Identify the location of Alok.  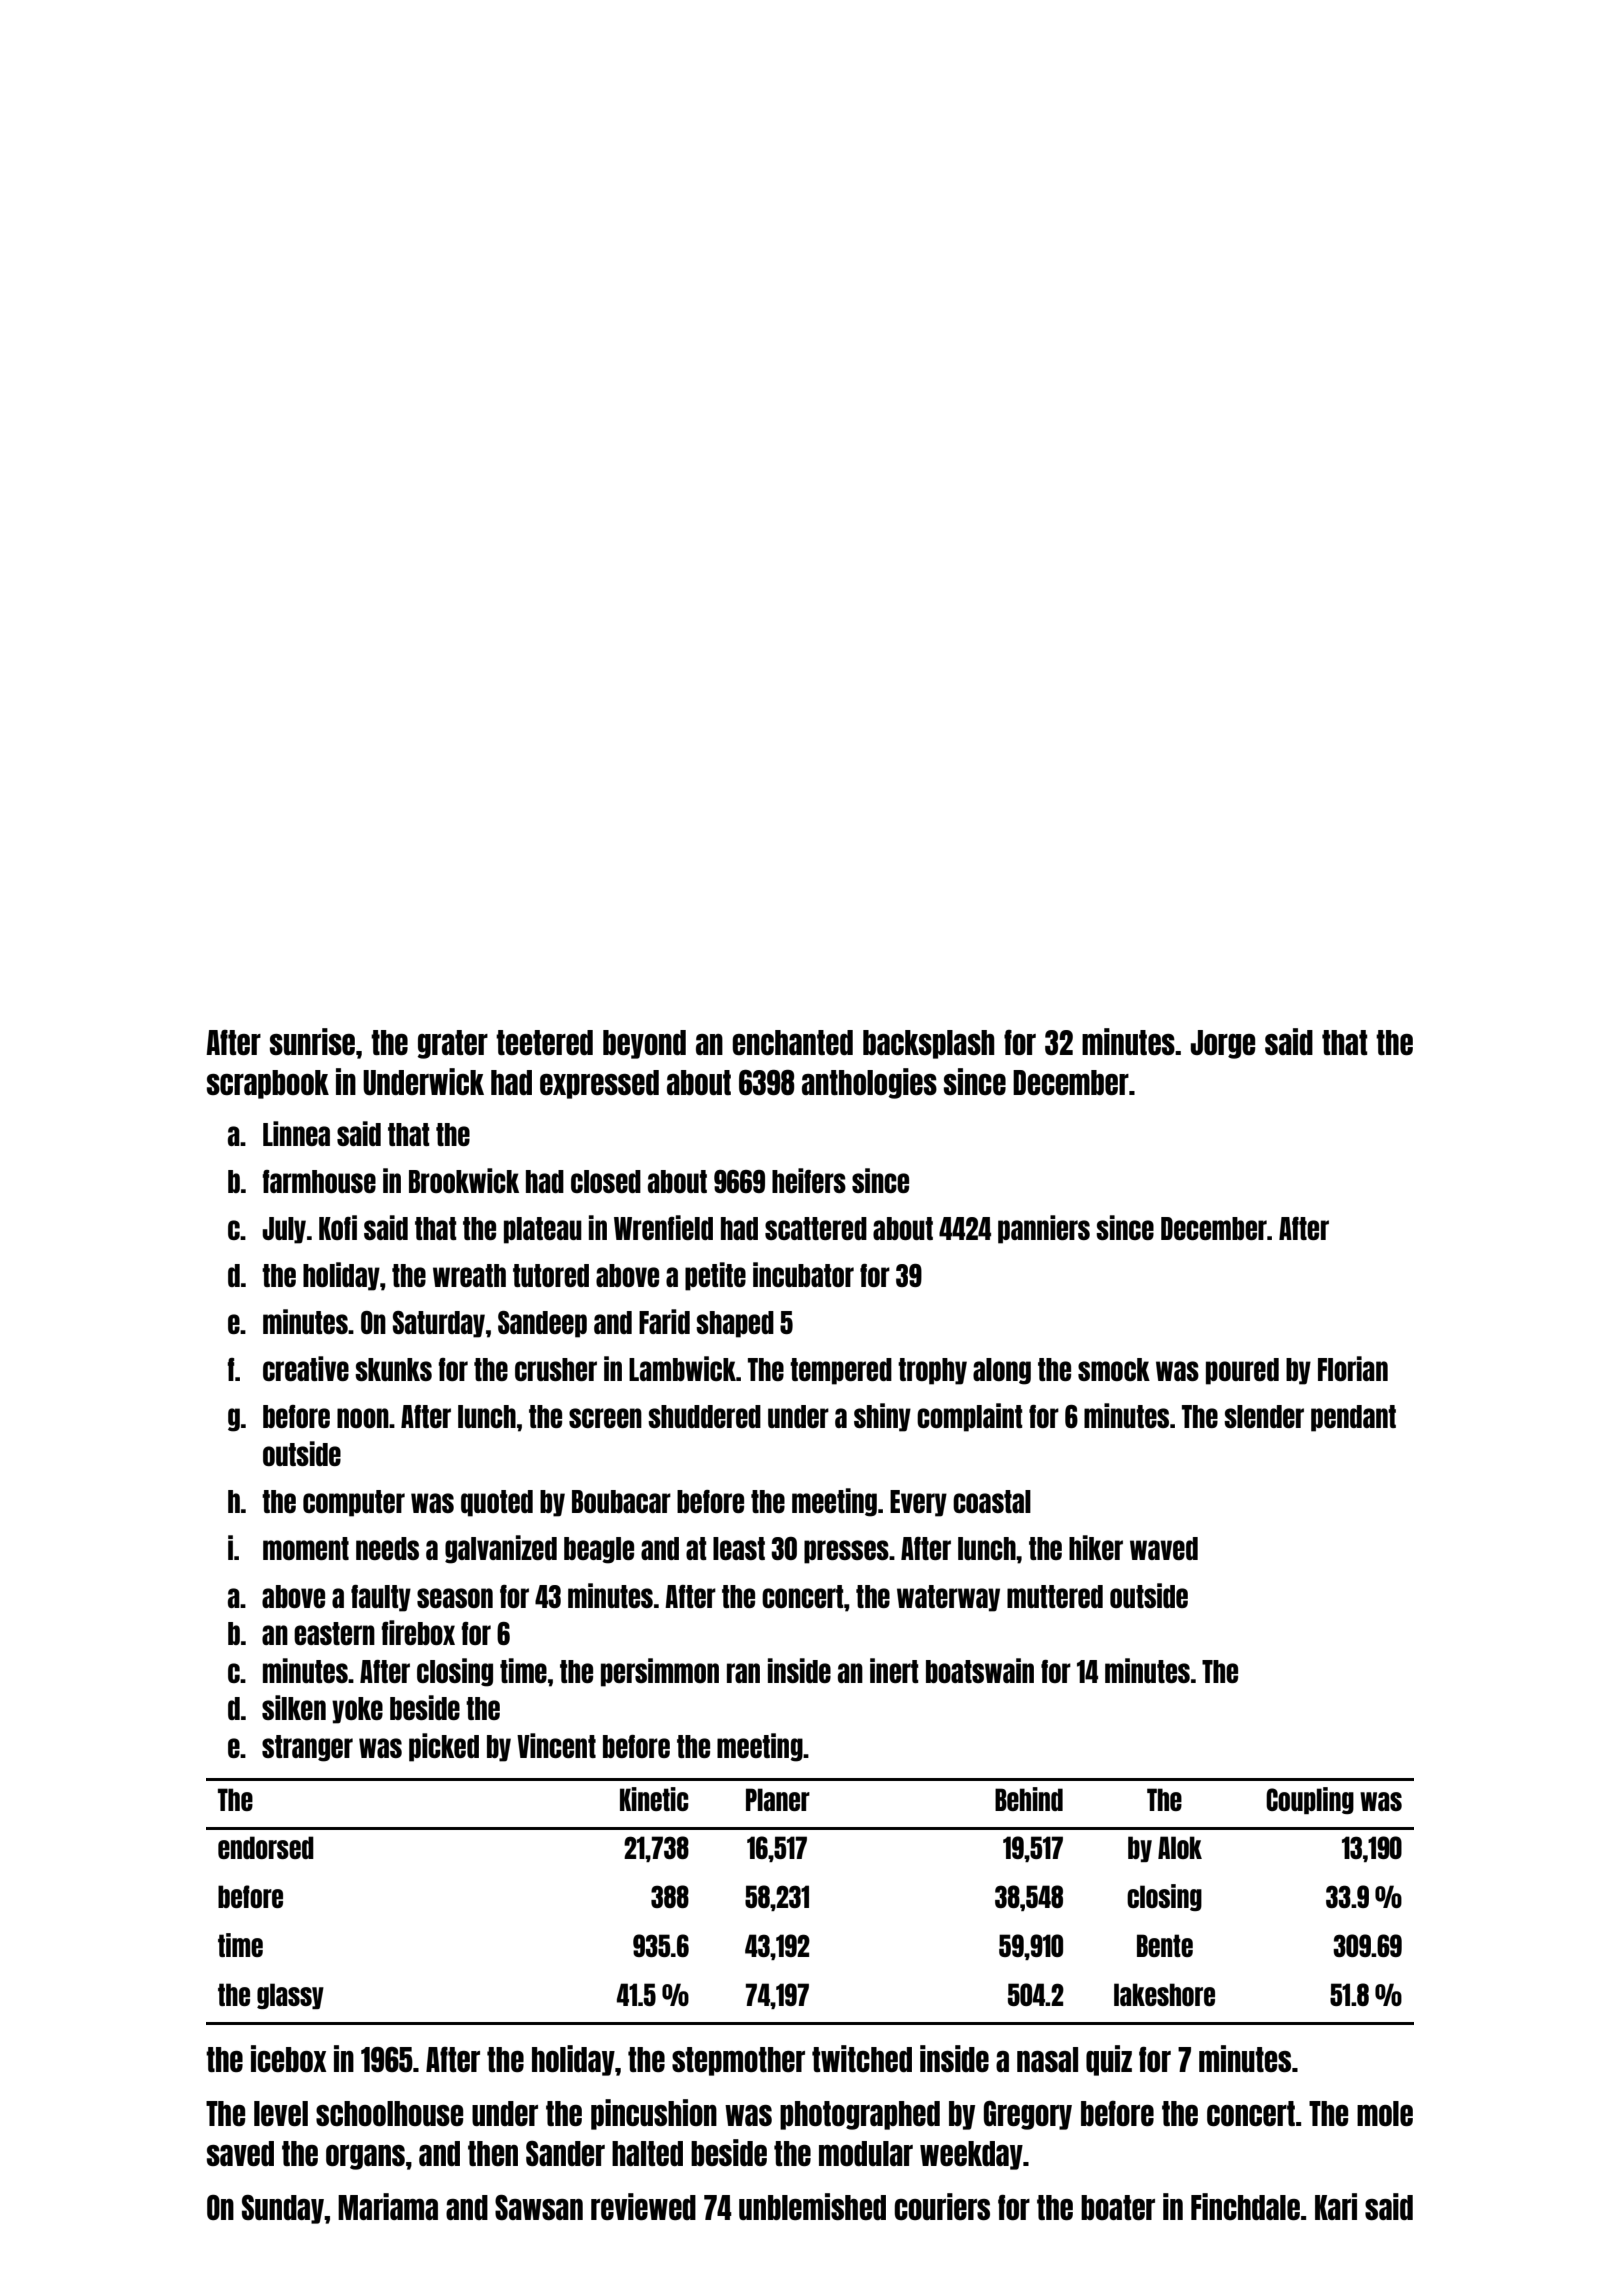
(1180, 1847).
